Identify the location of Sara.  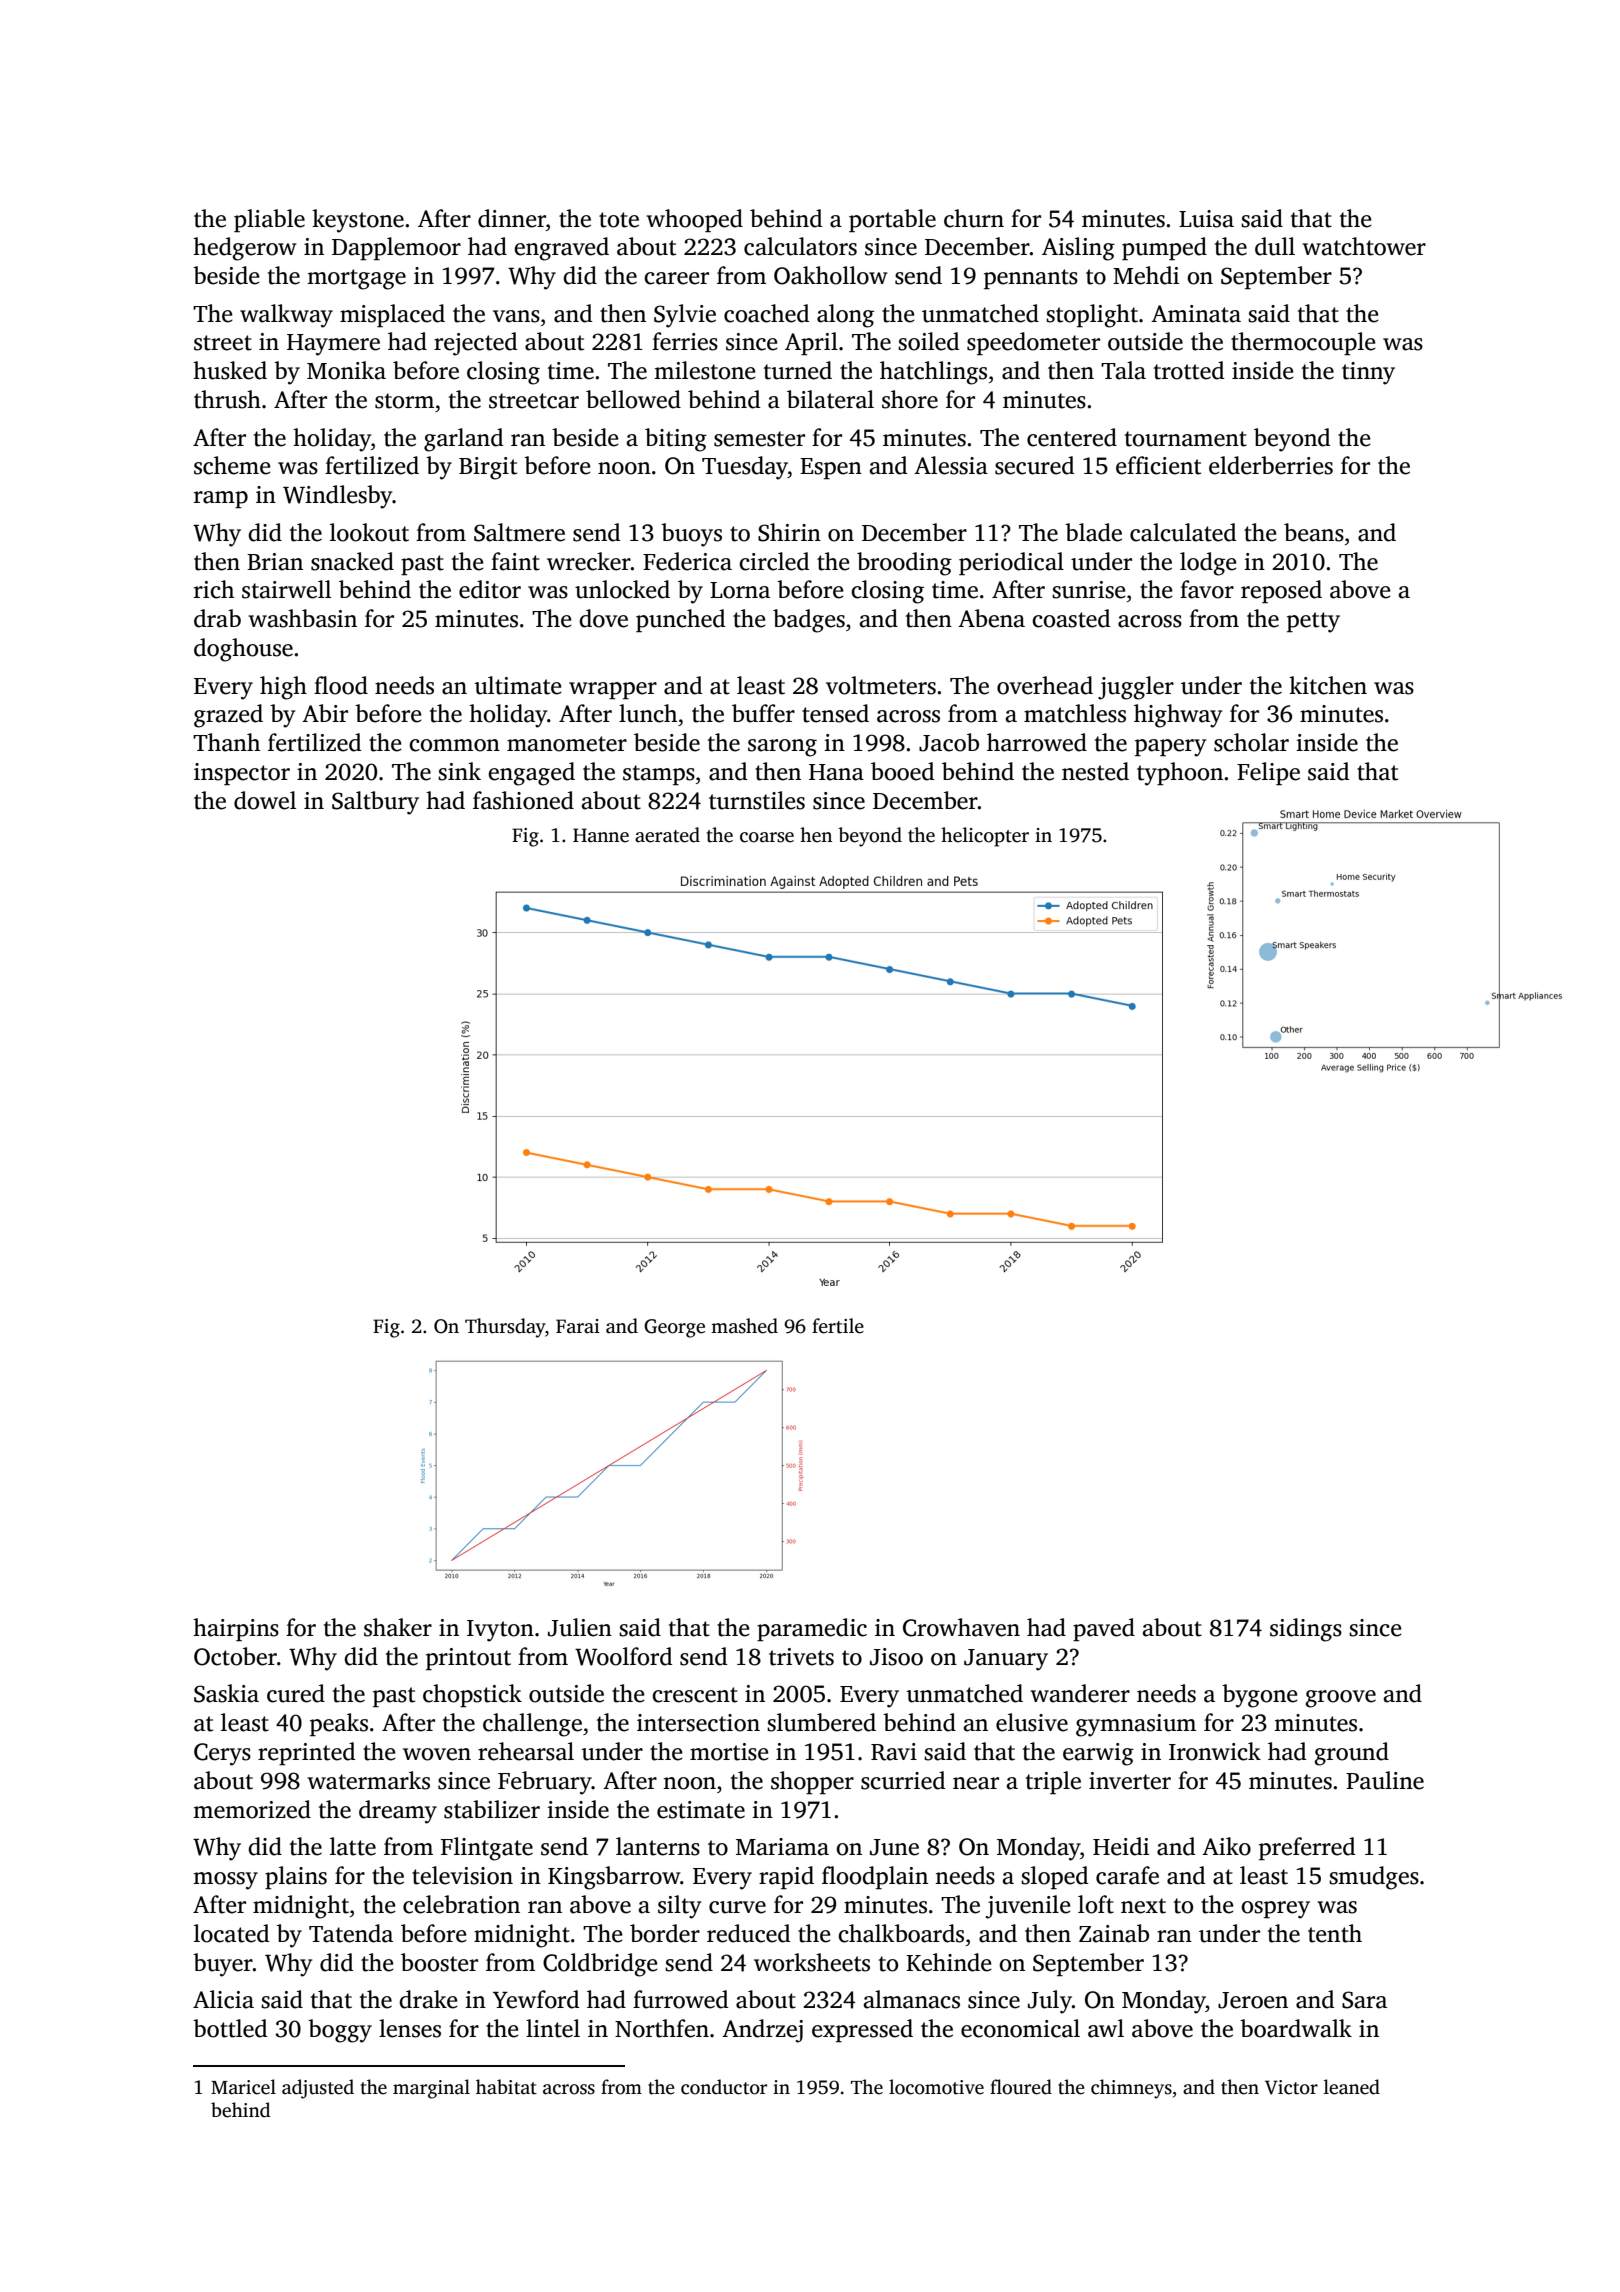
(1364, 2000).
